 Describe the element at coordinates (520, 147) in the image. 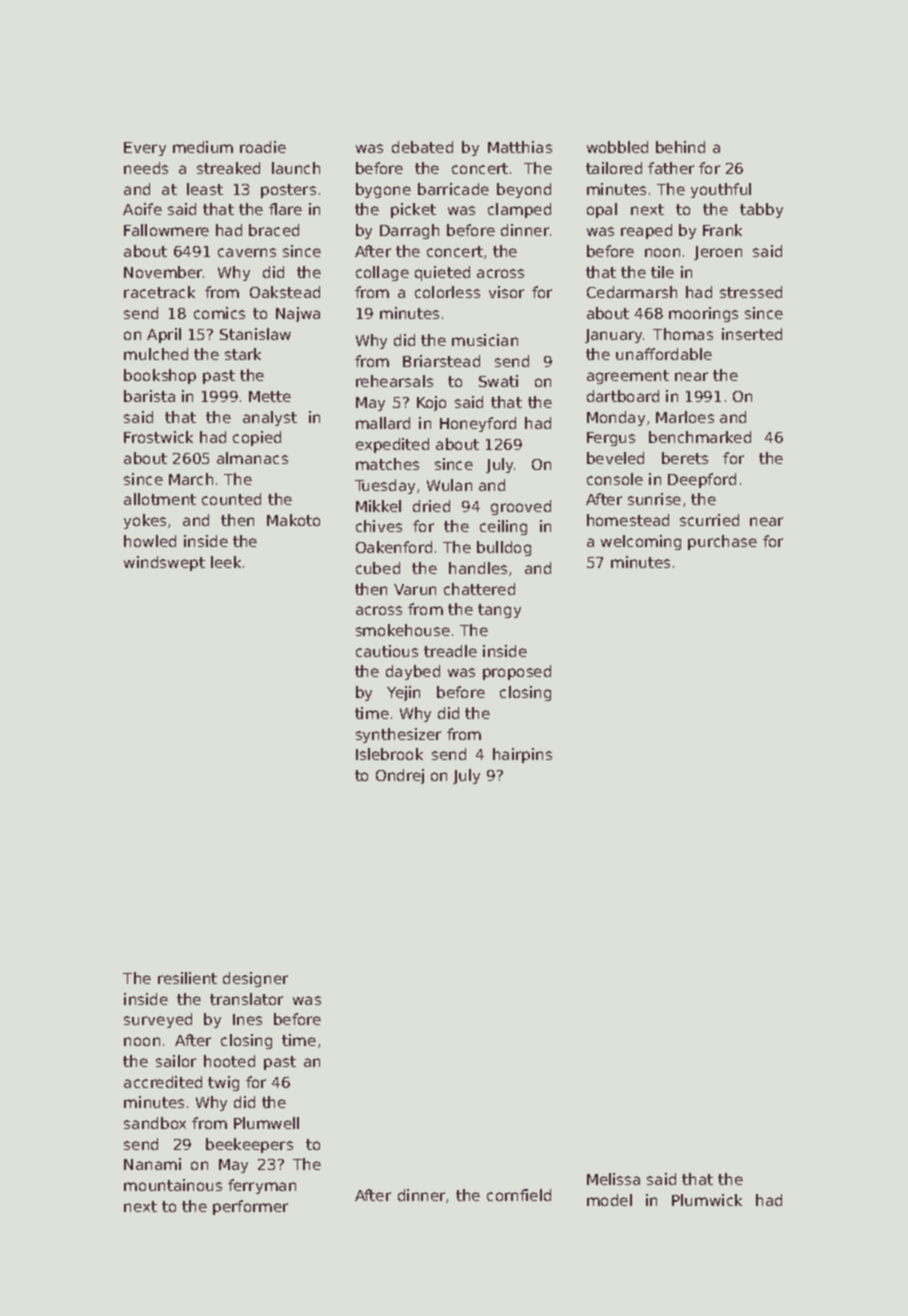

I see `Matthias` at that location.
